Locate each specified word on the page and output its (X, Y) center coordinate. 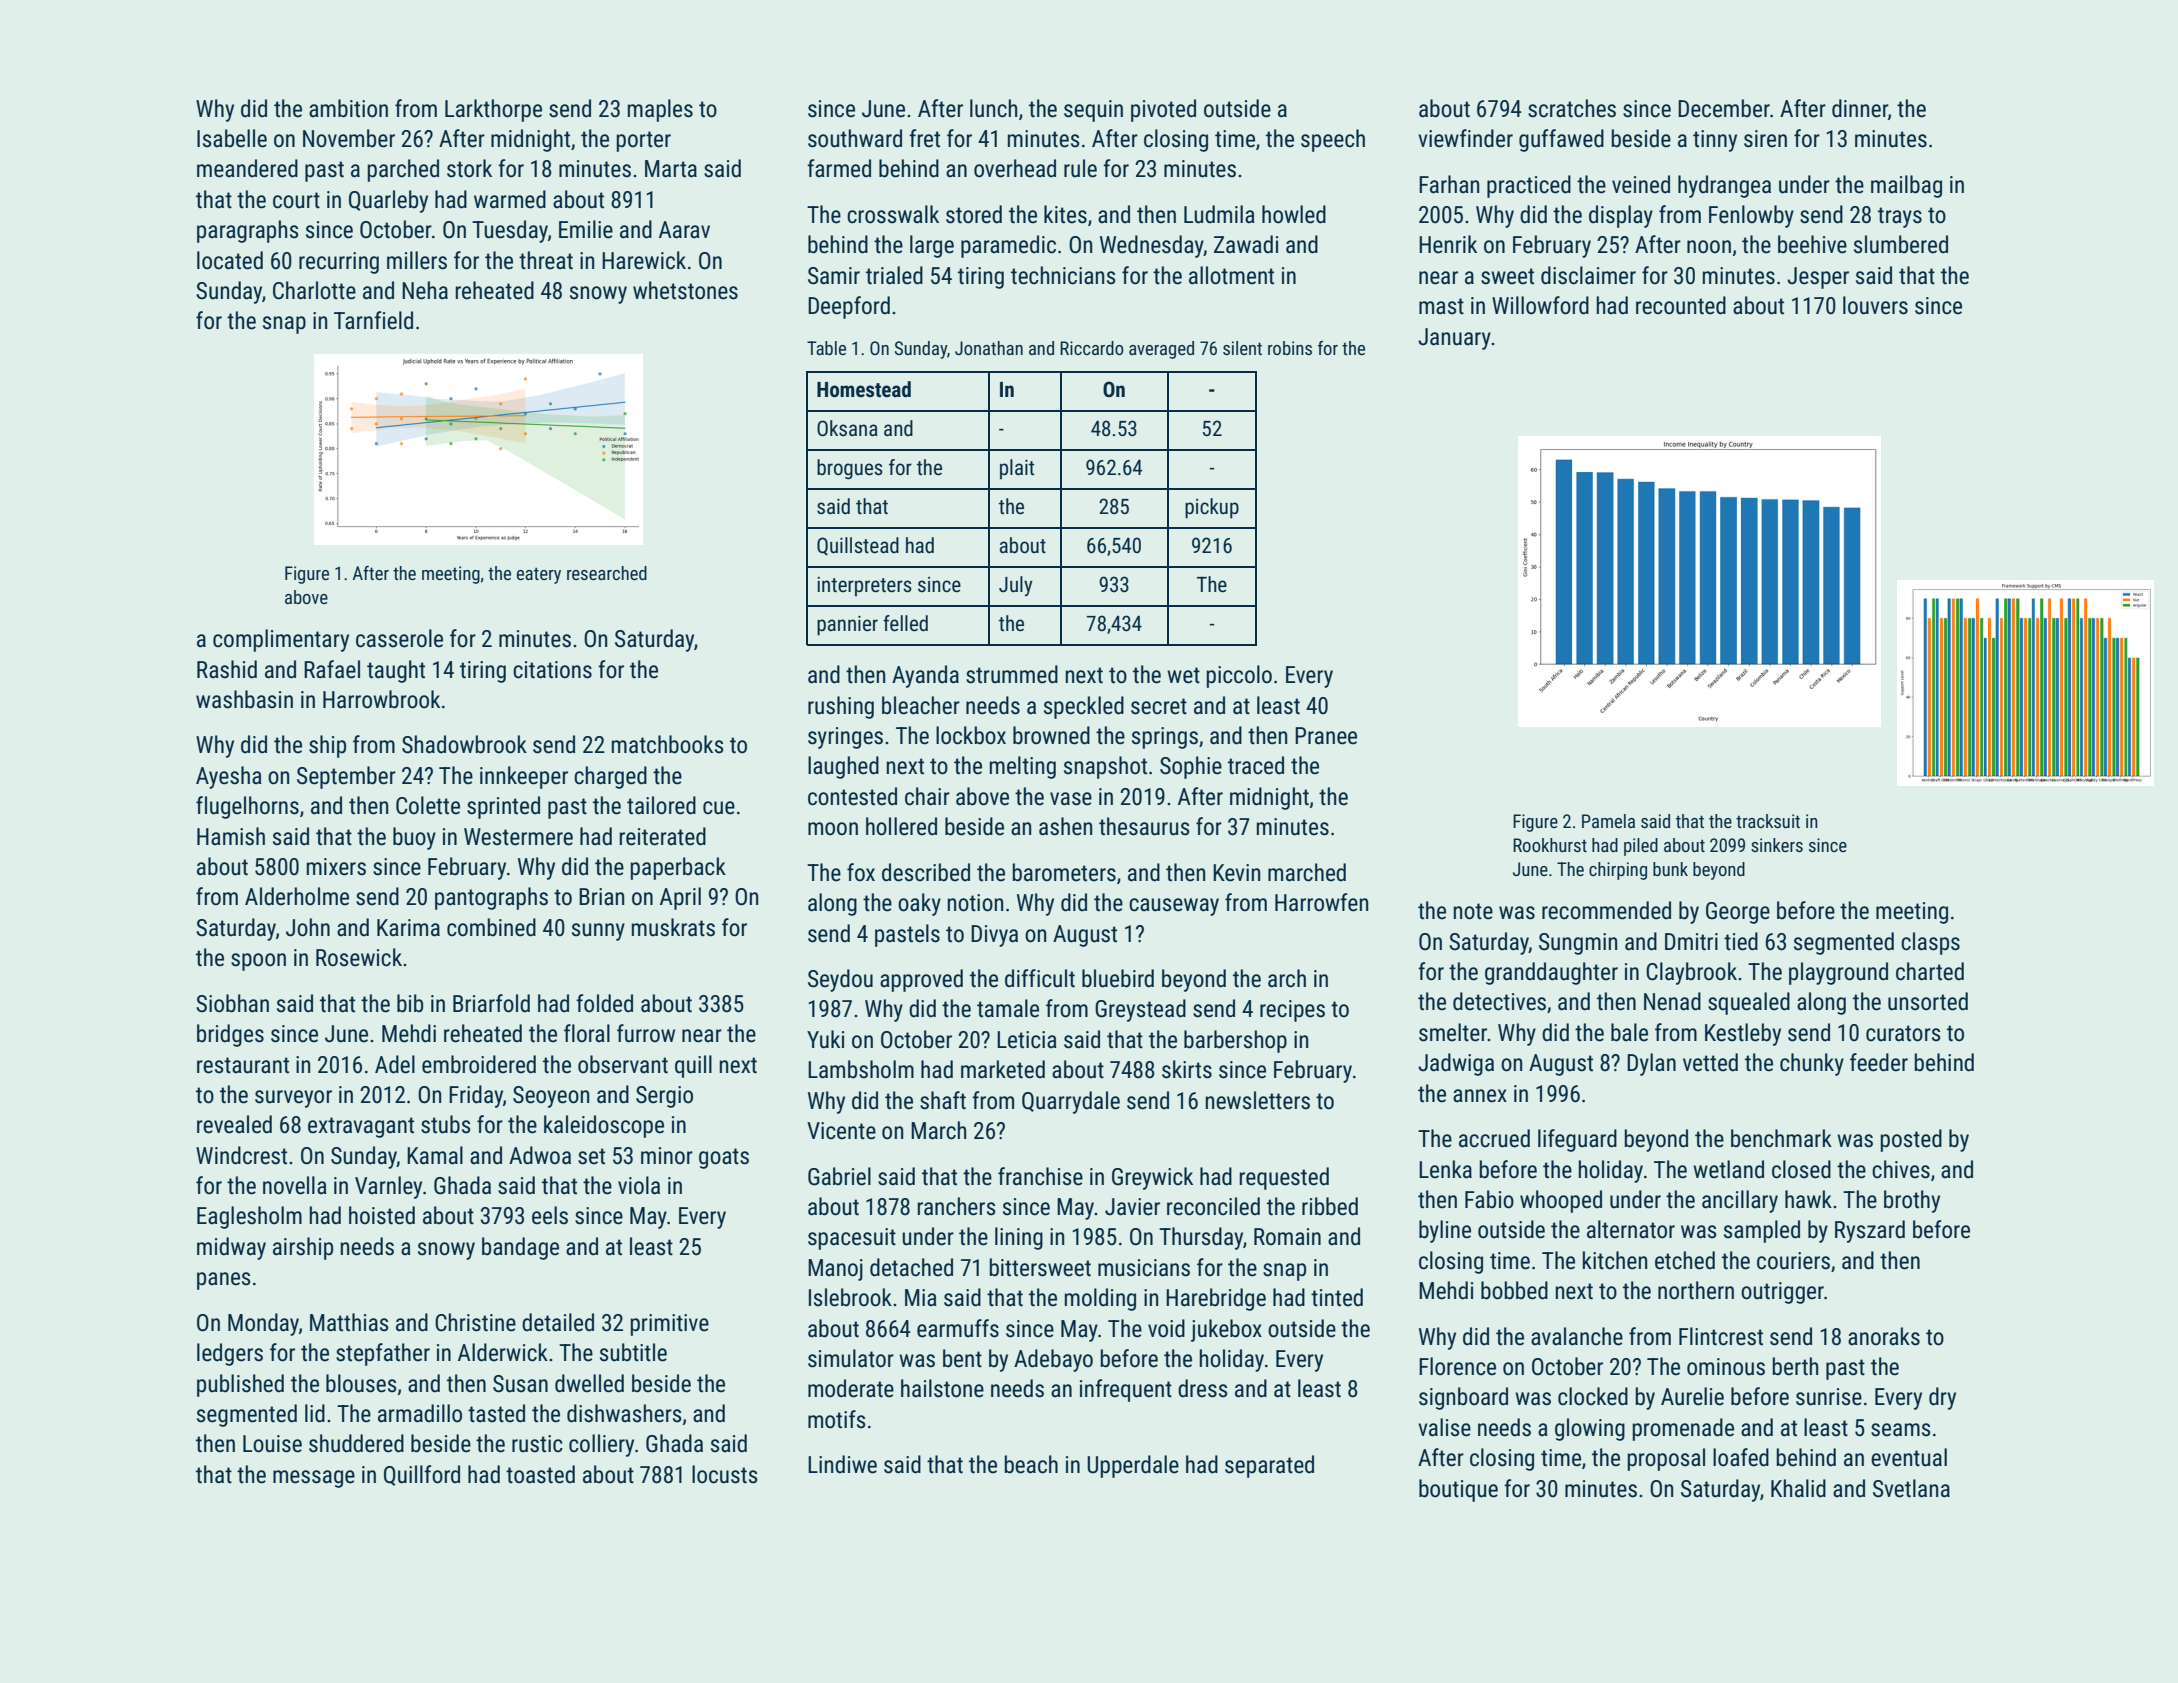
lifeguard (1577, 1140)
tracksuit (1768, 821)
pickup (1212, 508)
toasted (540, 1474)
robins (1290, 348)
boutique (1458, 1490)
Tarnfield (373, 320)
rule (1080, 168)
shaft (943, 1100)
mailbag (1906, 186)
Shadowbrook (464, 744)
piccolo (1239, 676)
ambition (348, 108)
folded (604, 1003)
